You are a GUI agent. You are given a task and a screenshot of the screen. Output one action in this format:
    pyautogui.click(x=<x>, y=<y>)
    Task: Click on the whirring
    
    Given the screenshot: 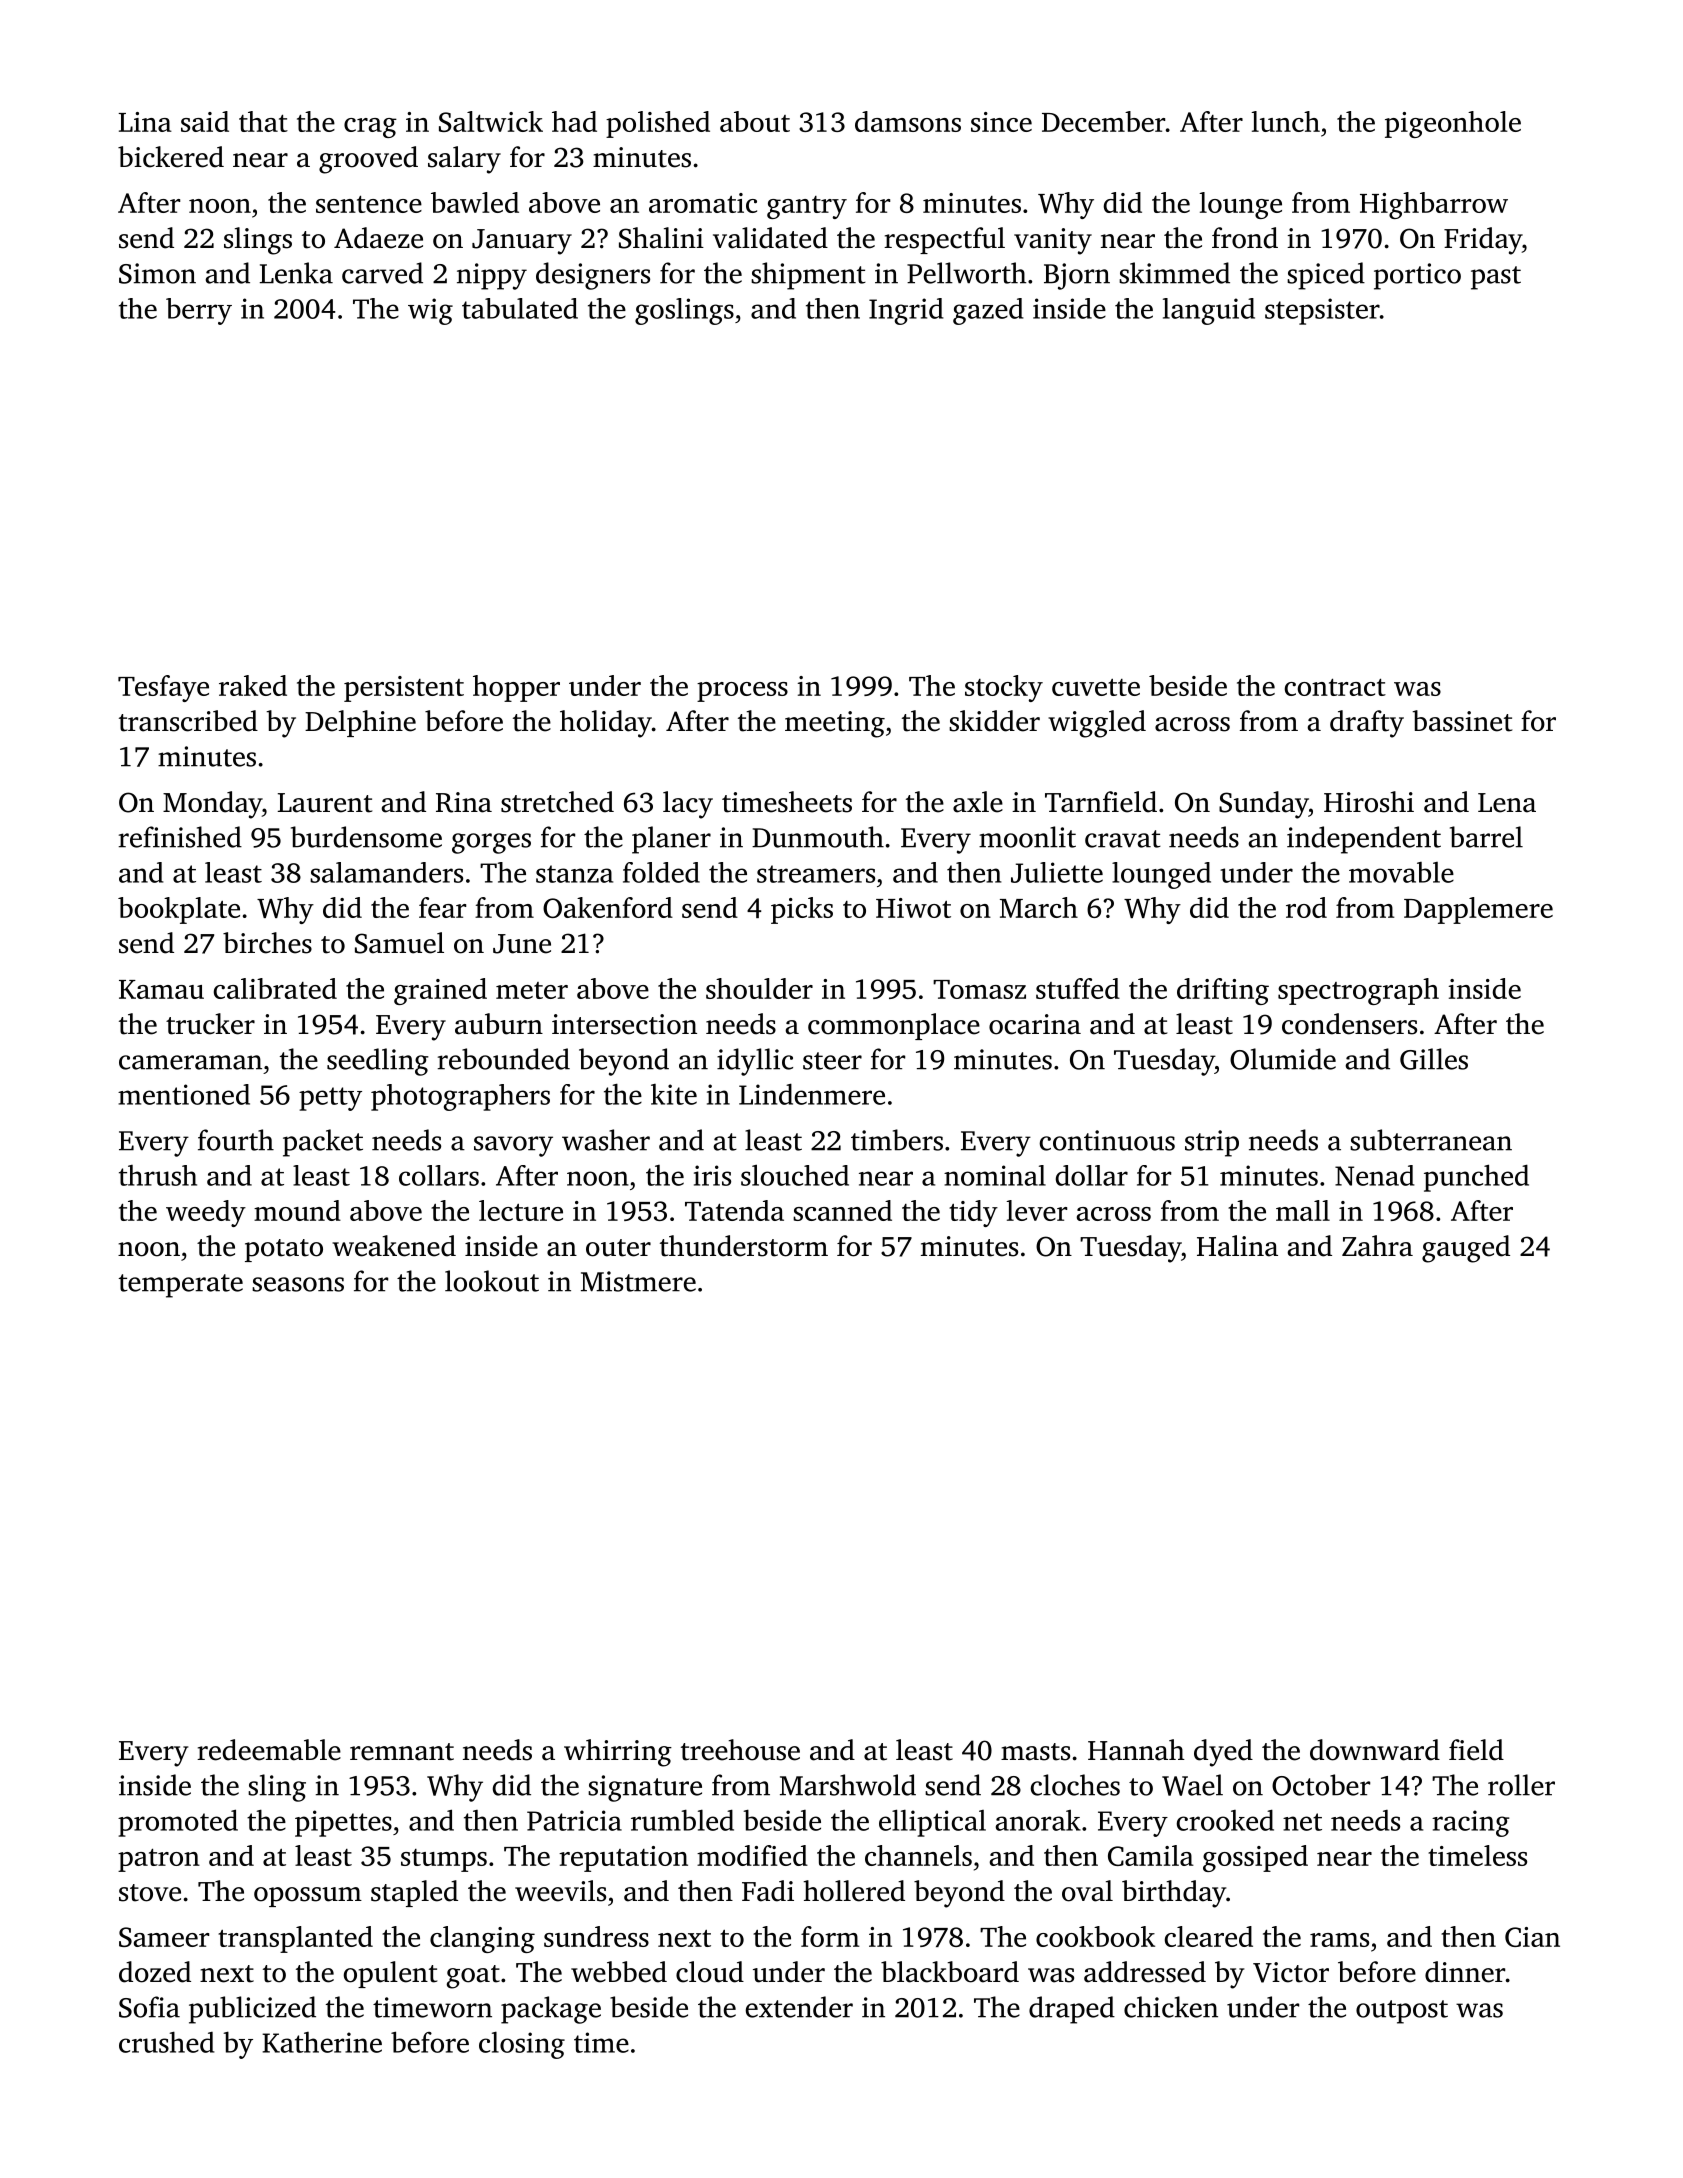 What is the action you would take?
    pyautogui.click(x=618, y=1753)
